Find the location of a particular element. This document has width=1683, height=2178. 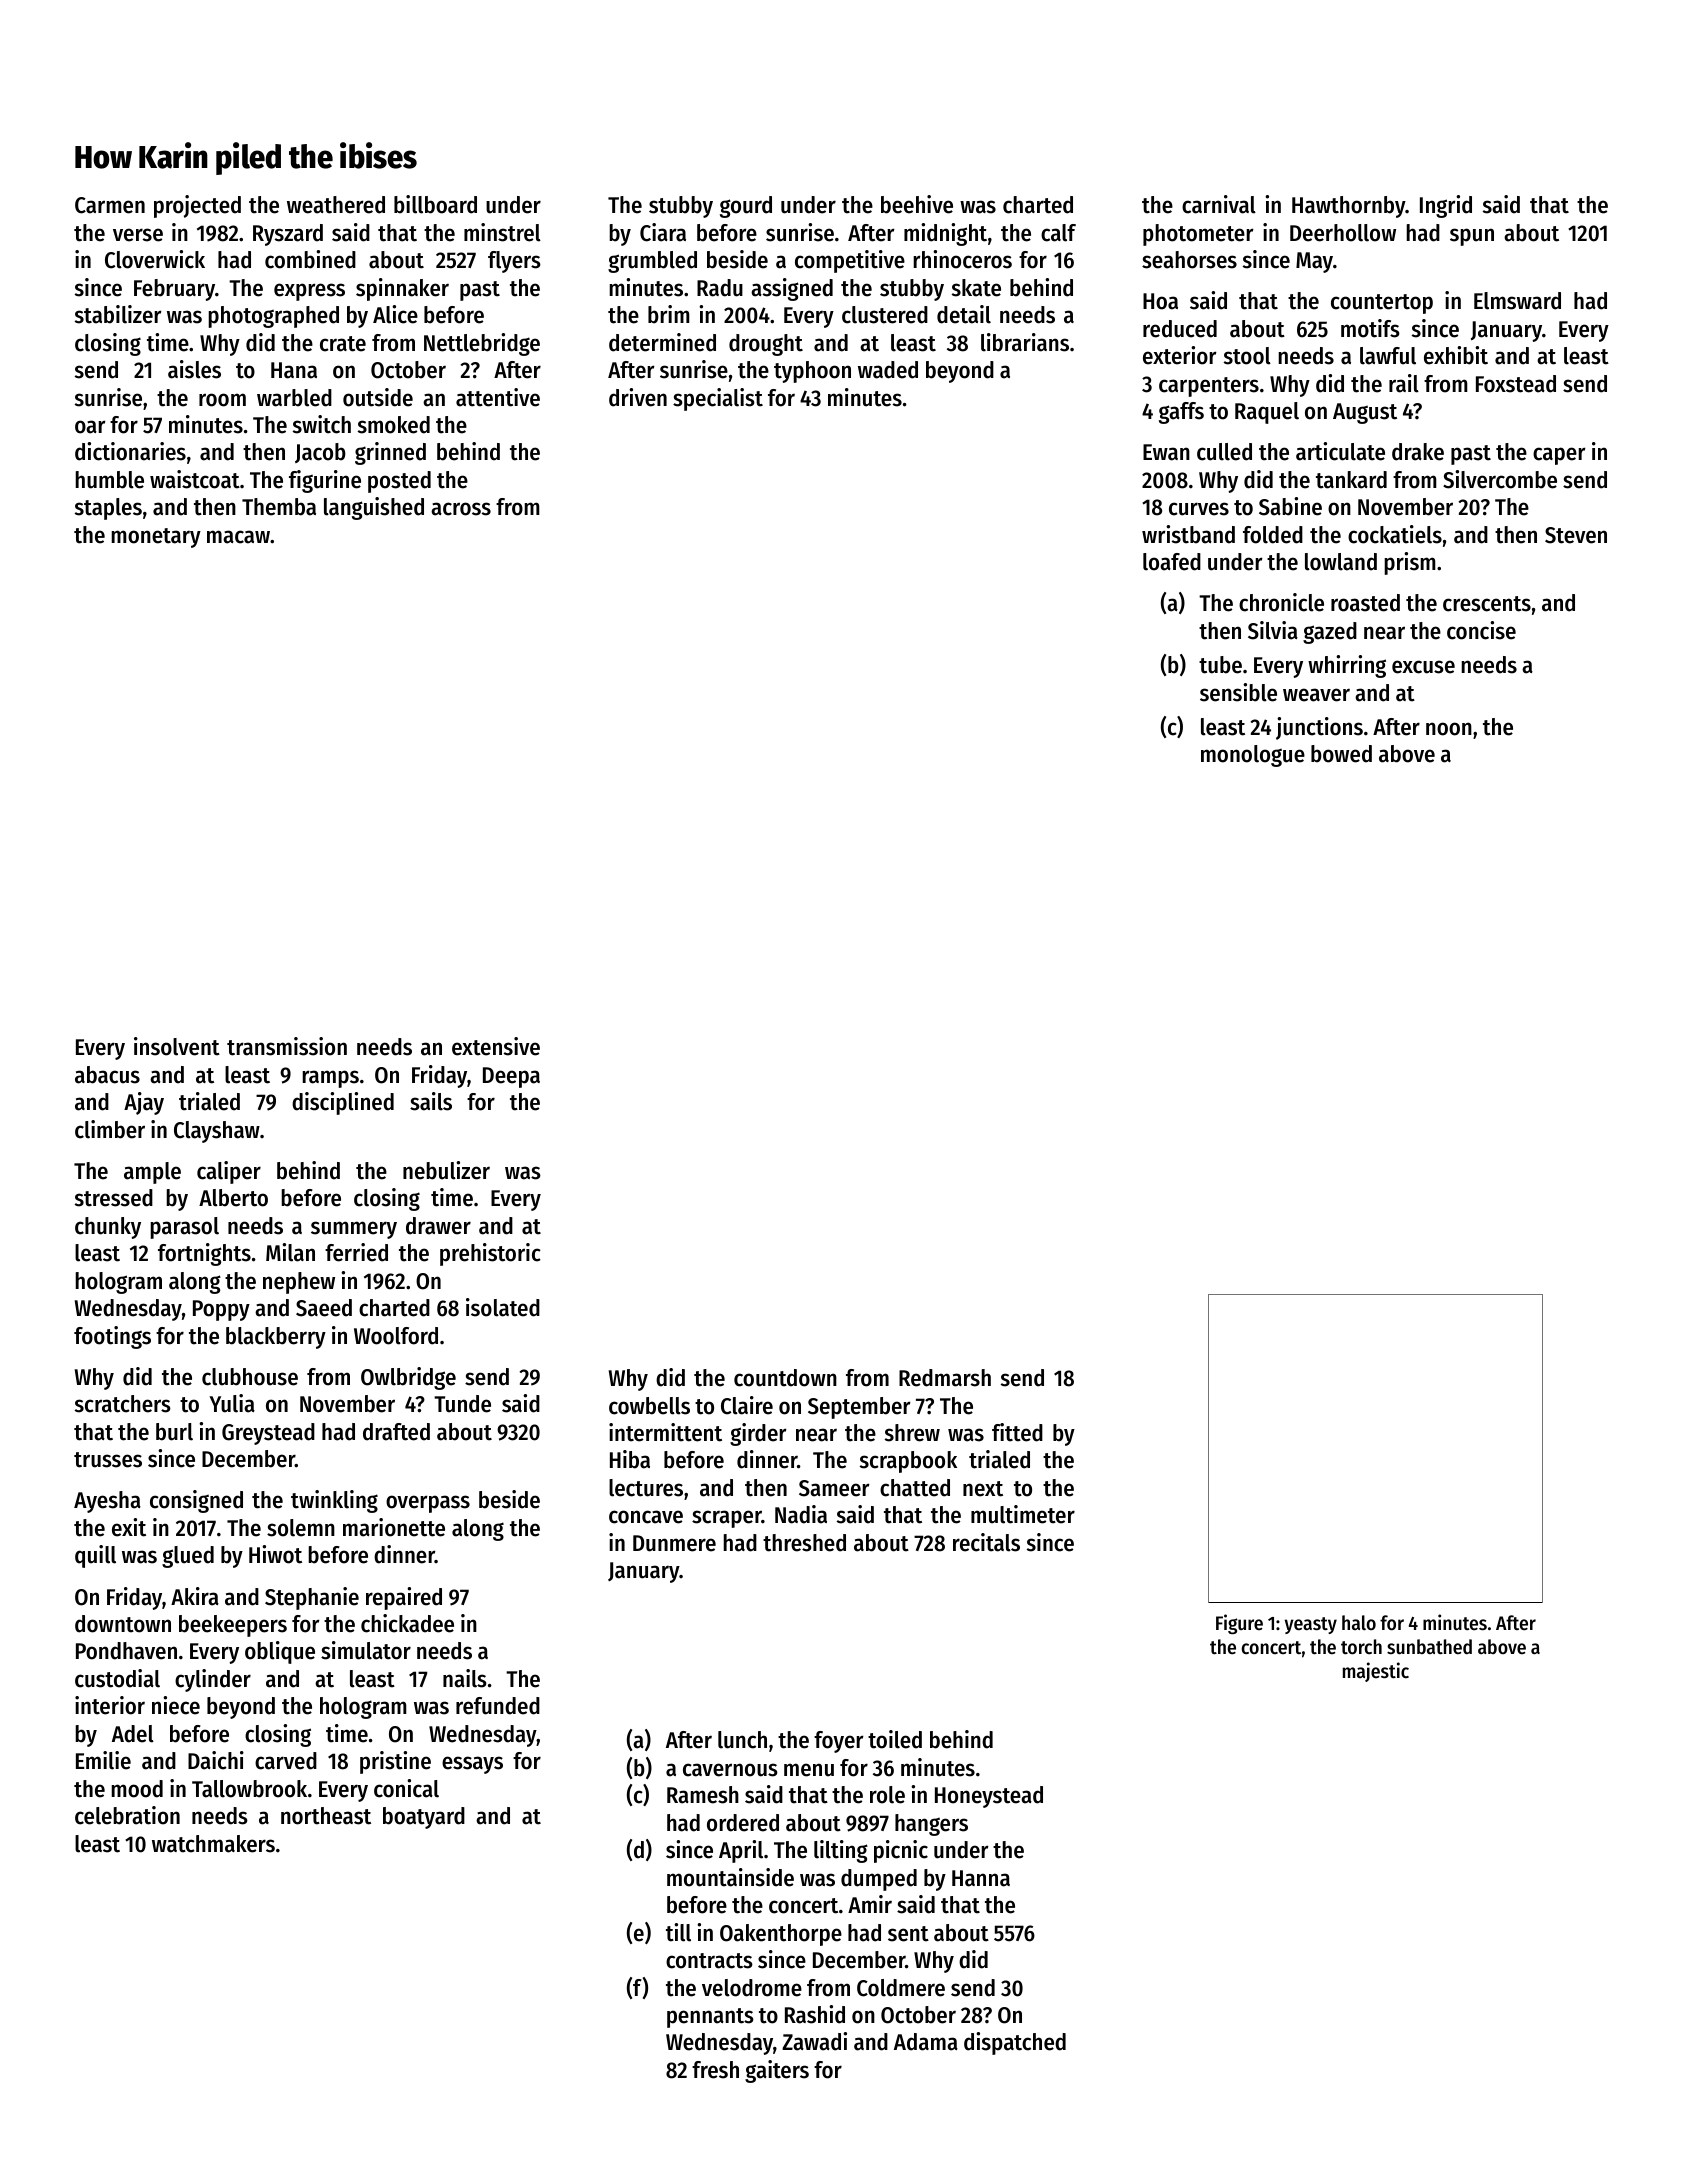

weathered is located at coordinates (336, 205).
